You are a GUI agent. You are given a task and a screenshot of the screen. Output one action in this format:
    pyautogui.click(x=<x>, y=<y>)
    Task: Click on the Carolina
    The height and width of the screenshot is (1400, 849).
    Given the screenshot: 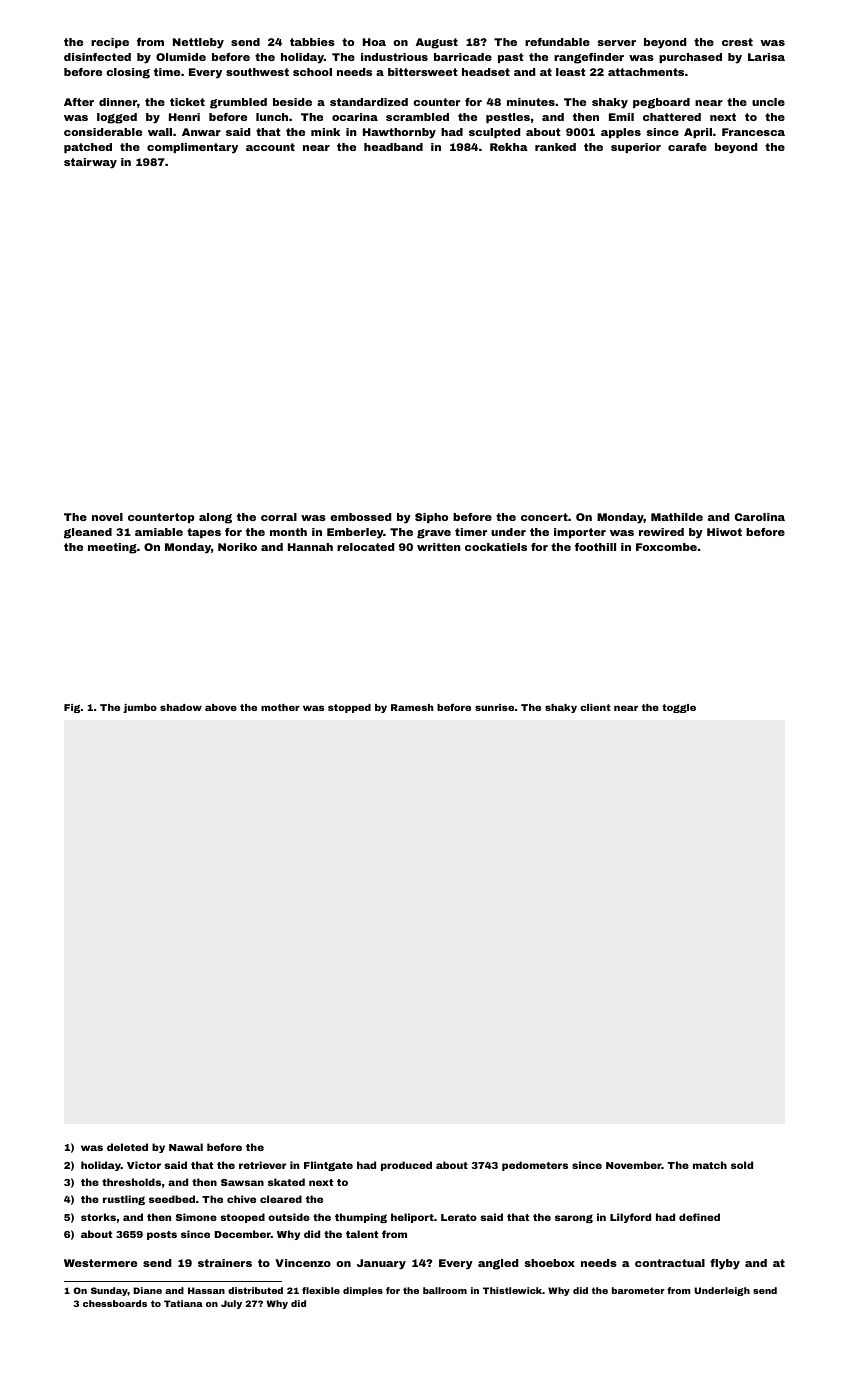 What is the action you would take?
    pyautogui.click(x=760, y=517)
